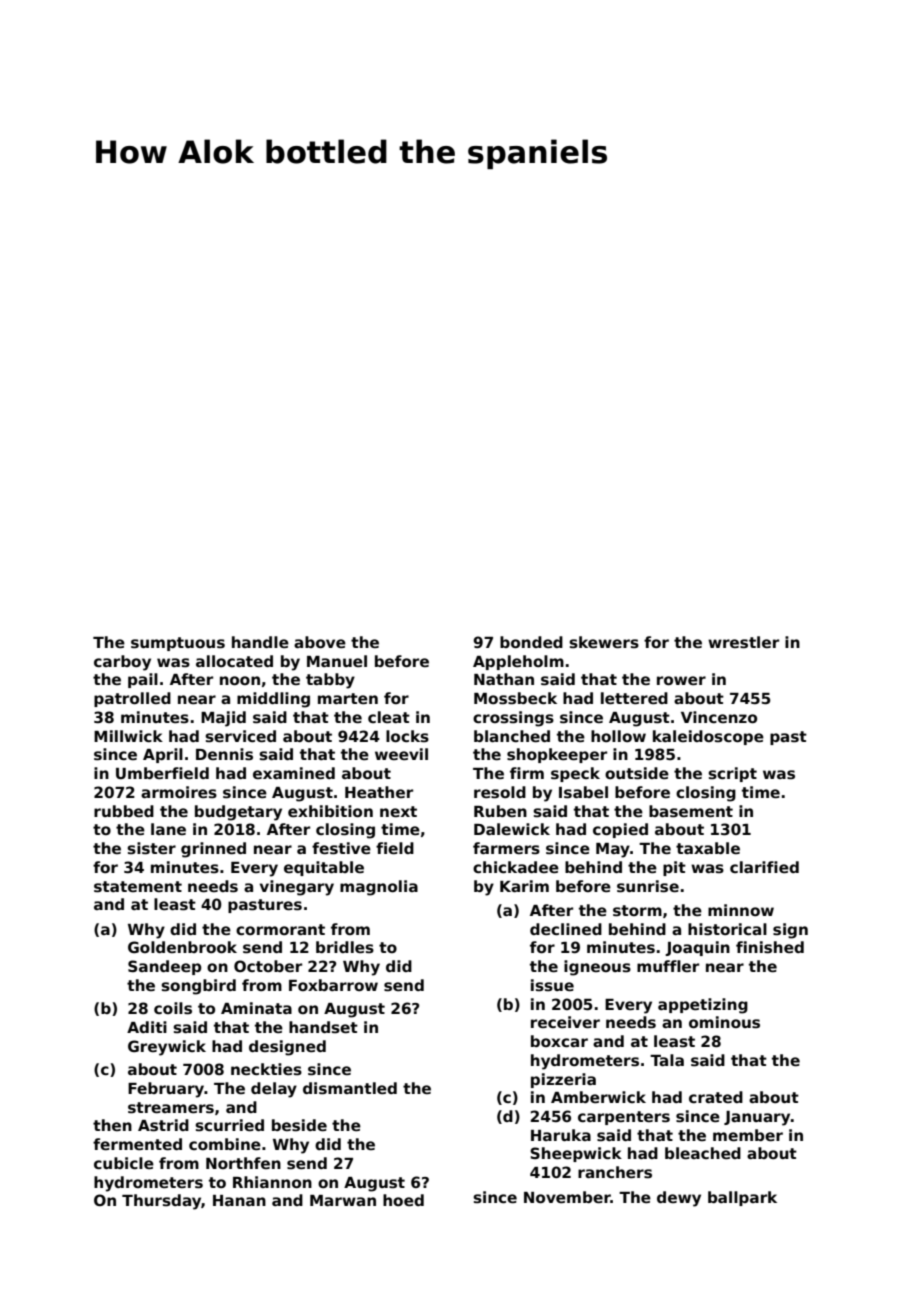  I want to click on Karim, so click(524, 886).
